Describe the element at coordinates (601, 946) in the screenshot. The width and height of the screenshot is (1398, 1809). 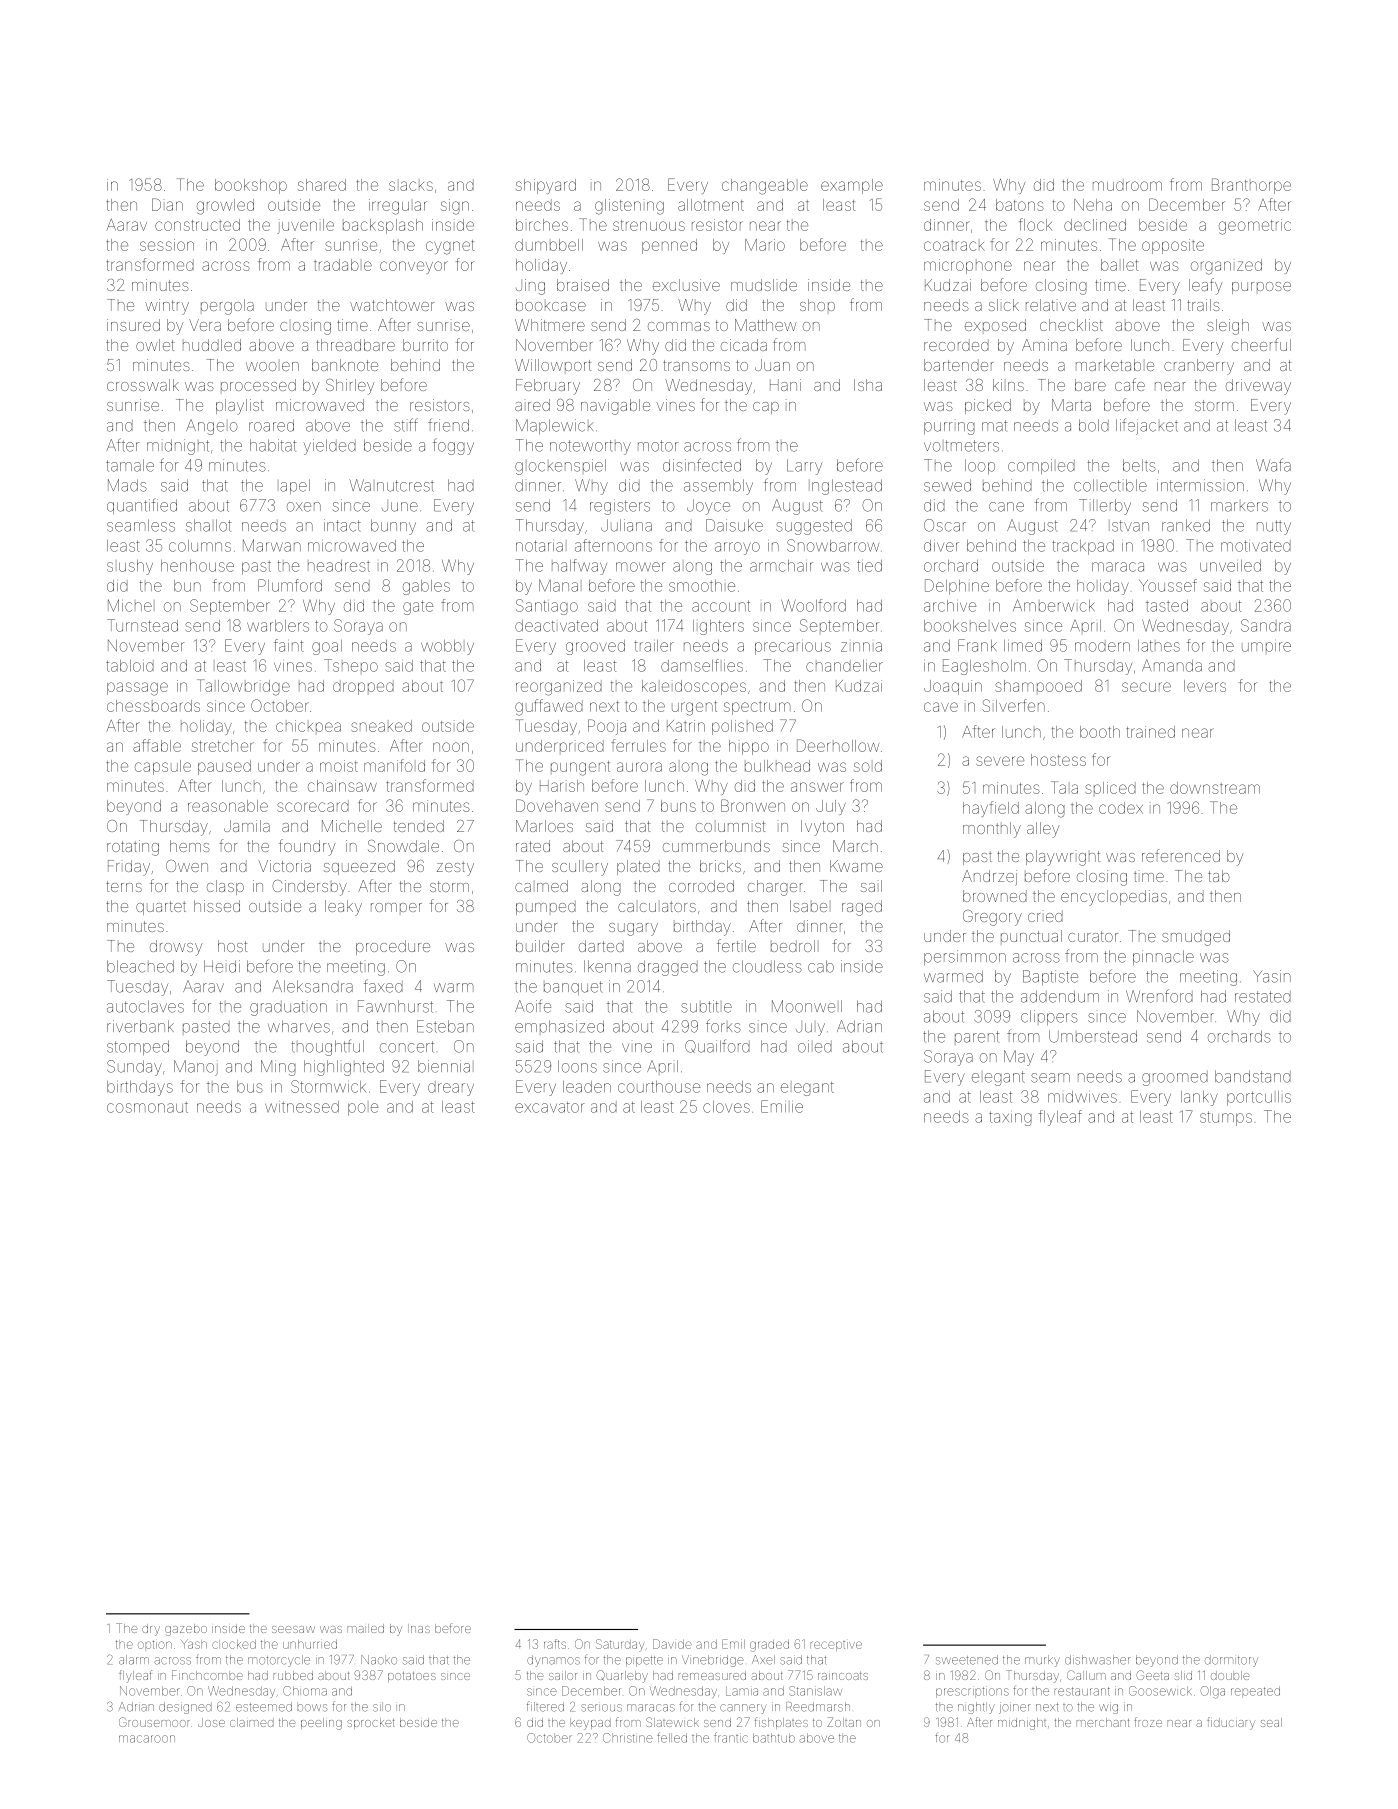
I see `darted` at that location.
